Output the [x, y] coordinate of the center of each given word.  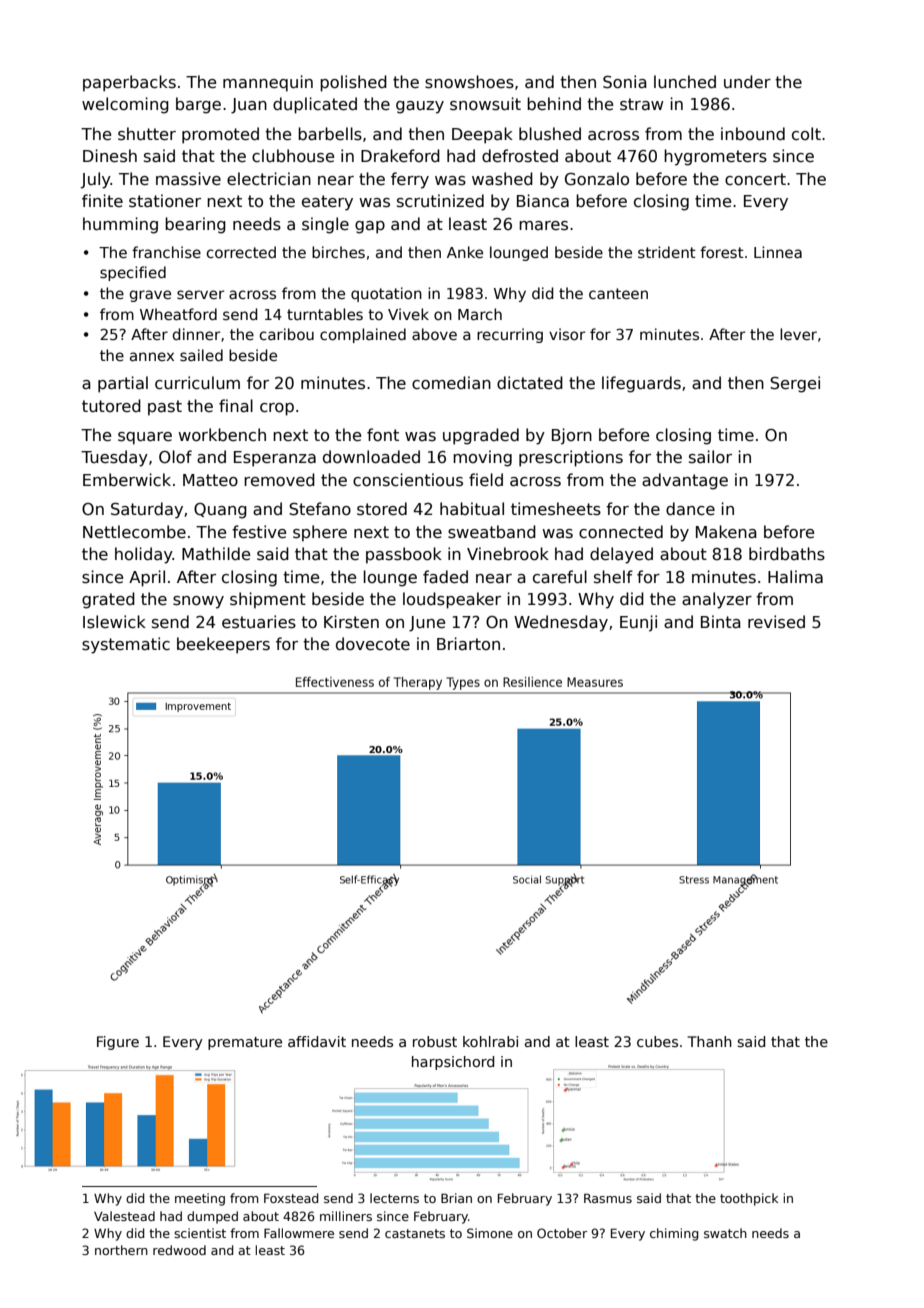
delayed [621, 555]
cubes [657, 1041]
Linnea [778, 252]
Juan [249, 106]
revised [776, 622]
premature [245, 1043]
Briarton [468, 643]
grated [108, 600]
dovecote [373, 644]
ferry [410, 180]
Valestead [124, 1216]
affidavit [317, 1041]
